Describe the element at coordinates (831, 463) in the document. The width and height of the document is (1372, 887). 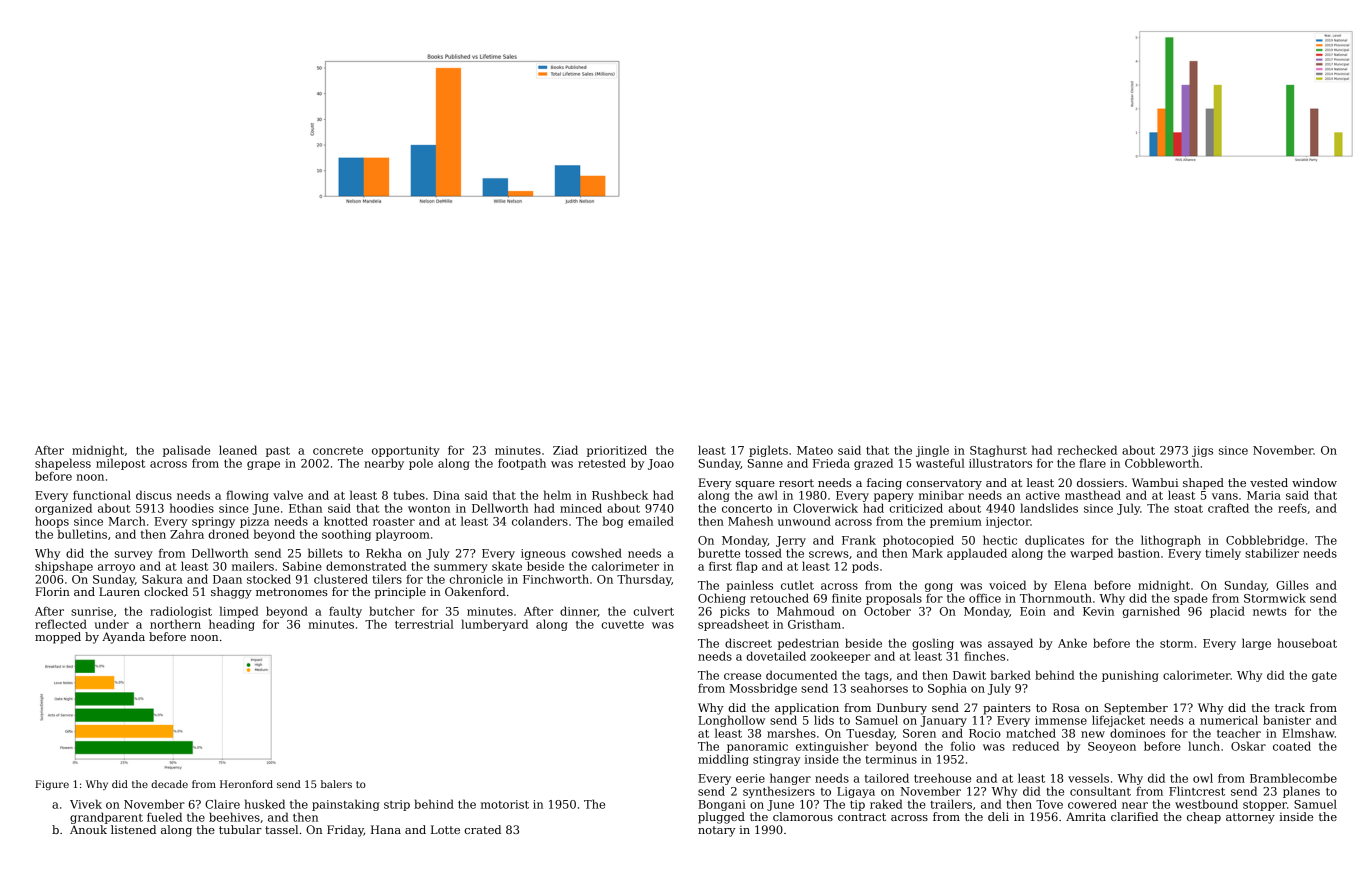
I see `Frieda` at that location.
